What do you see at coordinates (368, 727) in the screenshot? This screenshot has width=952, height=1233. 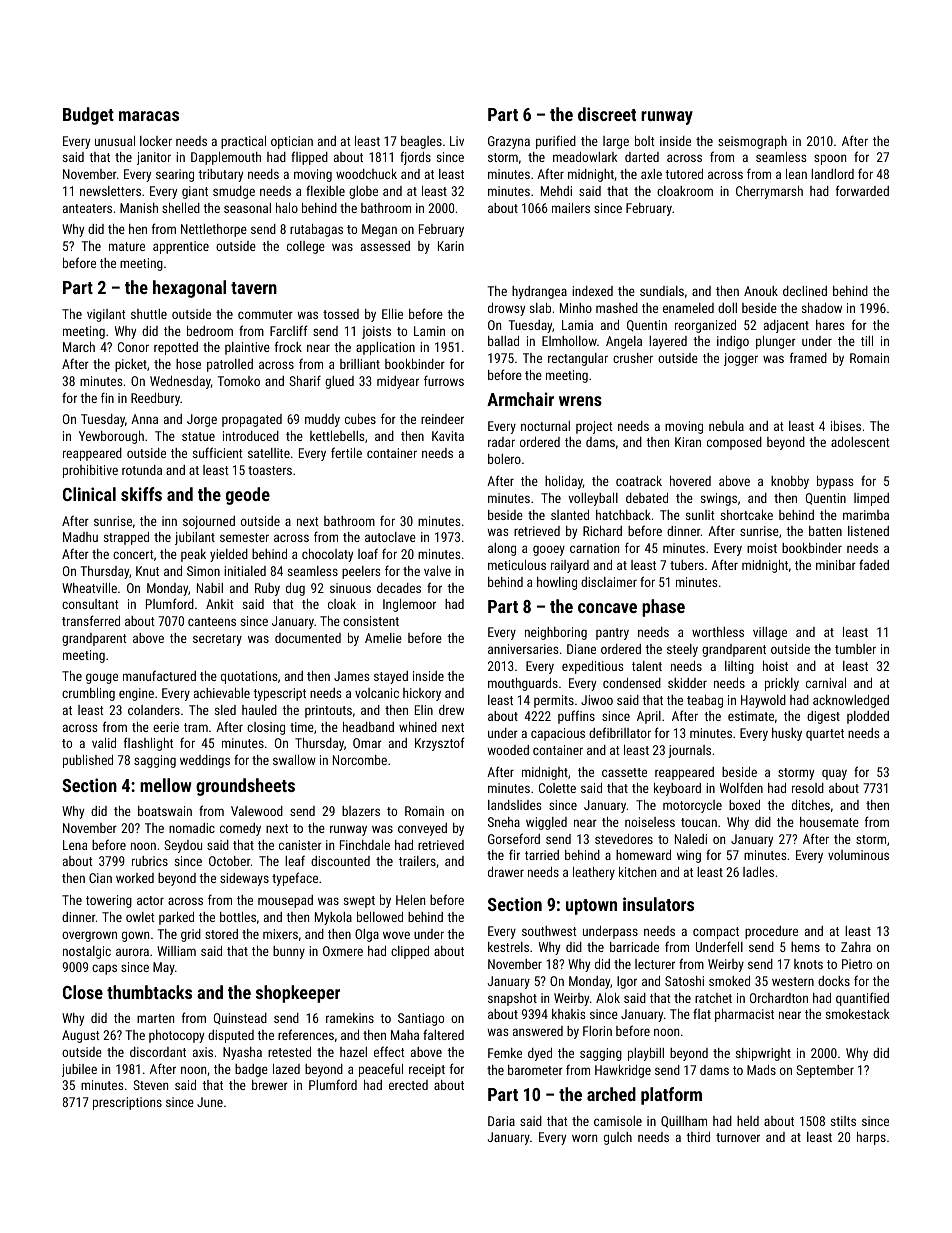 I see `headband` at bounding box center [368, 727].
